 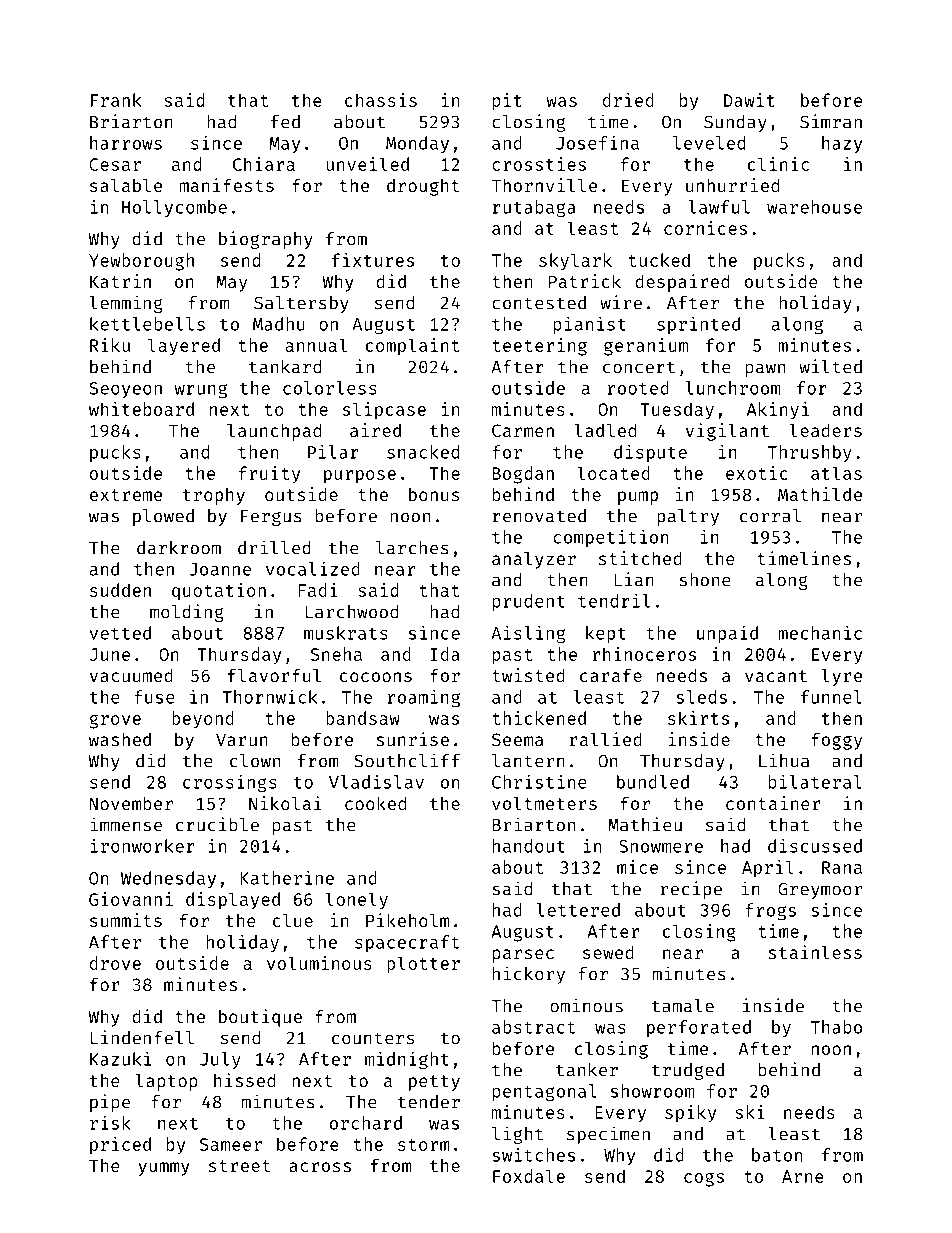 What do you see at coordinates (166, 1082) in the document?
I see `laptop` at bounding box center [166, 1082].
